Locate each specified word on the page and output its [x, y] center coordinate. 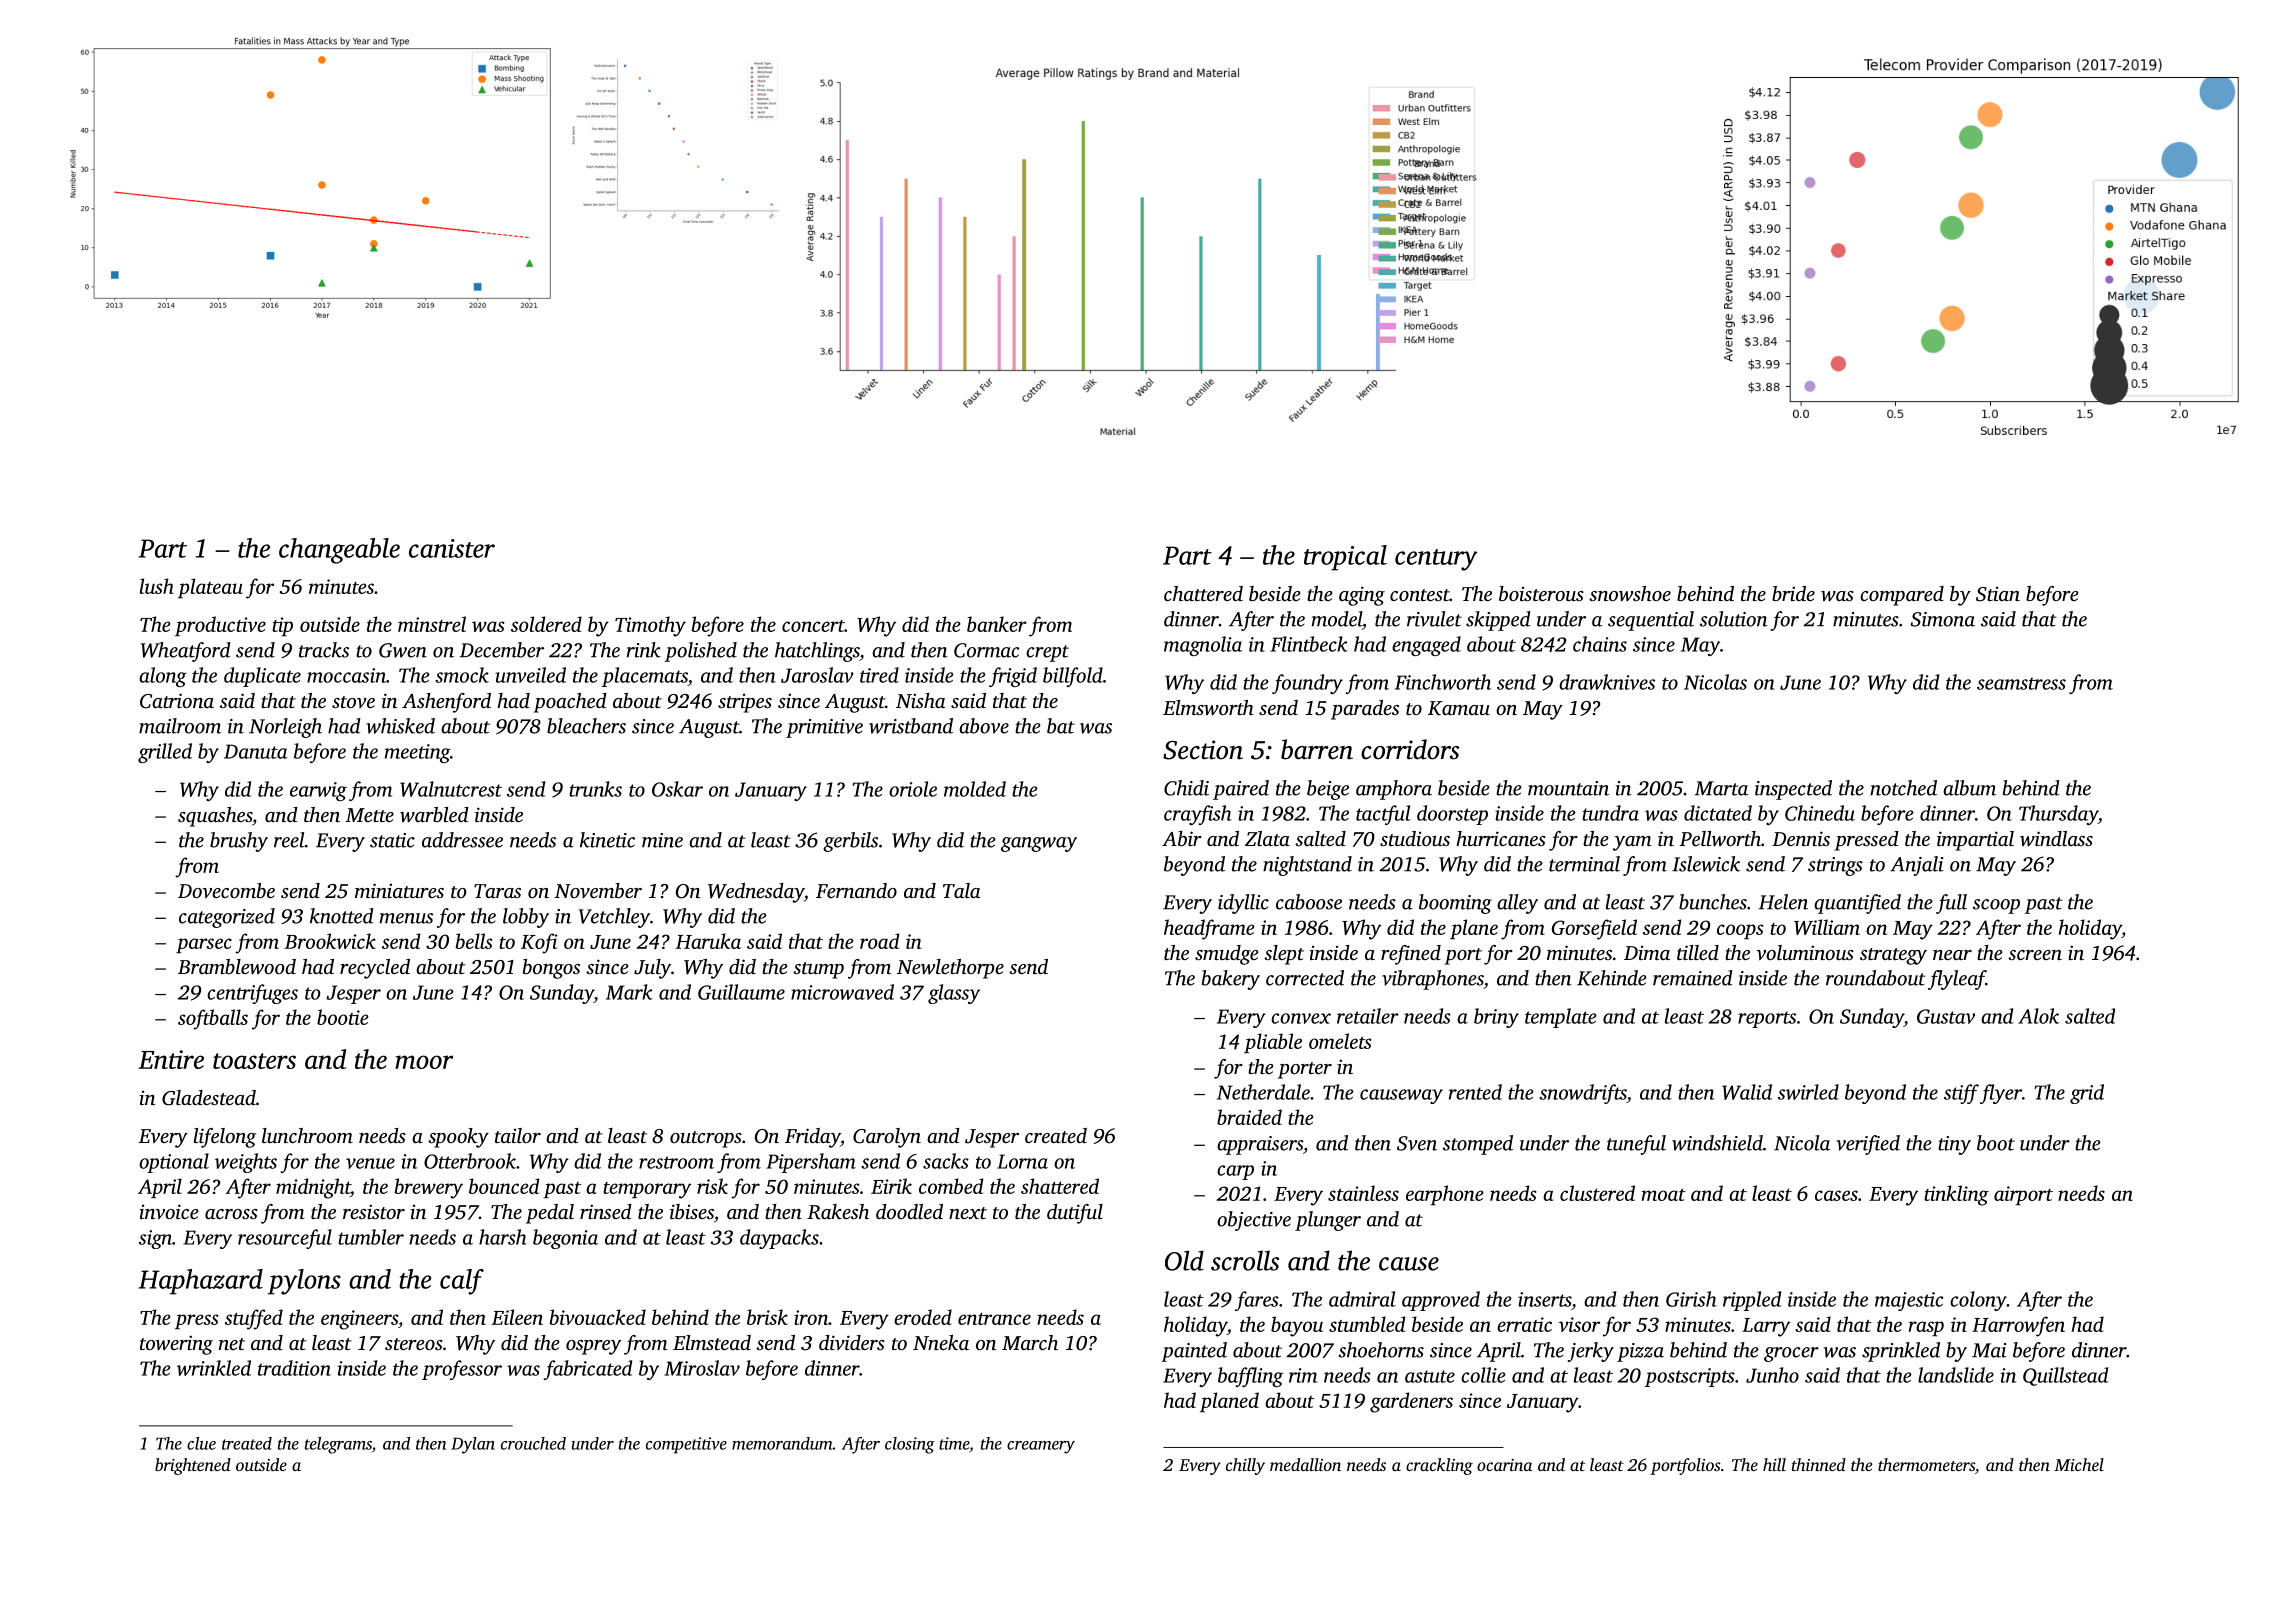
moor [424, 1062]
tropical [1345, 558]
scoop [1996, 906]
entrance [994, 1319]
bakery [1231, 980]
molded [975, 789]
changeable [339, 551]
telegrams [338, 1445]
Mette [369, 815]
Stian [1998, 594]
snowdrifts [1583, 1094]
